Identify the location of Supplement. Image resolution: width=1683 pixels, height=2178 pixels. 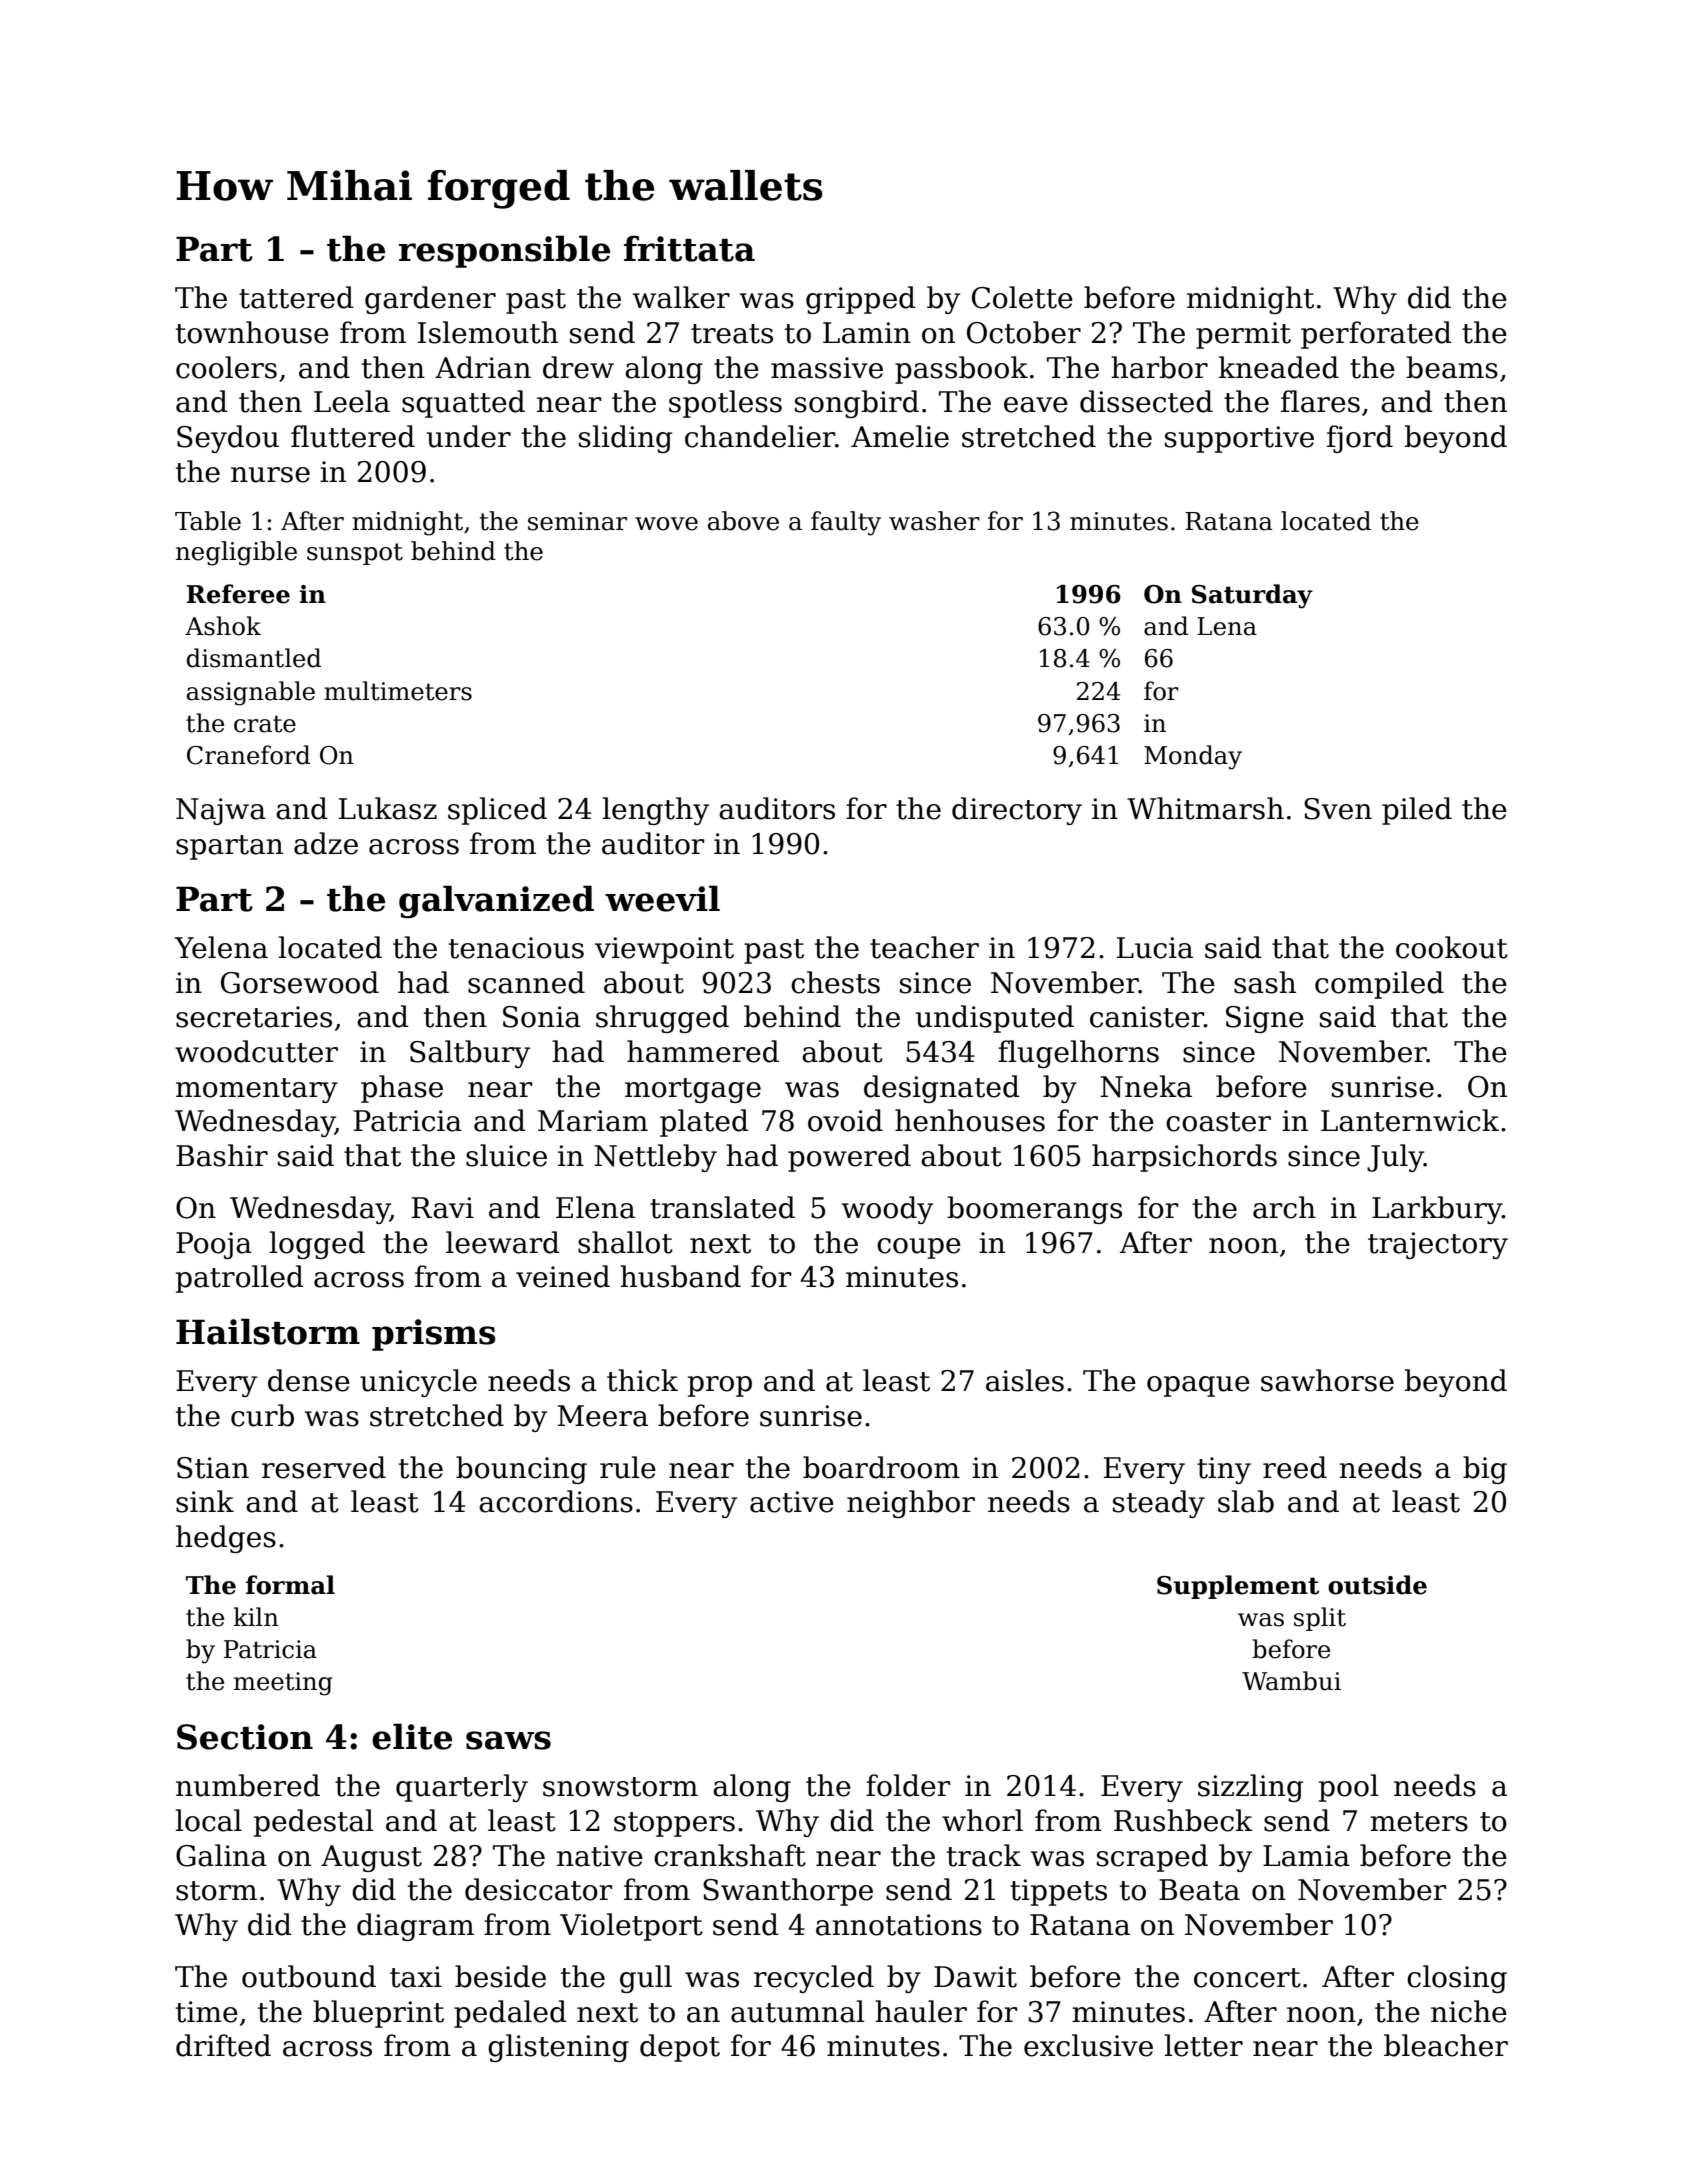
(1238, 1587).
